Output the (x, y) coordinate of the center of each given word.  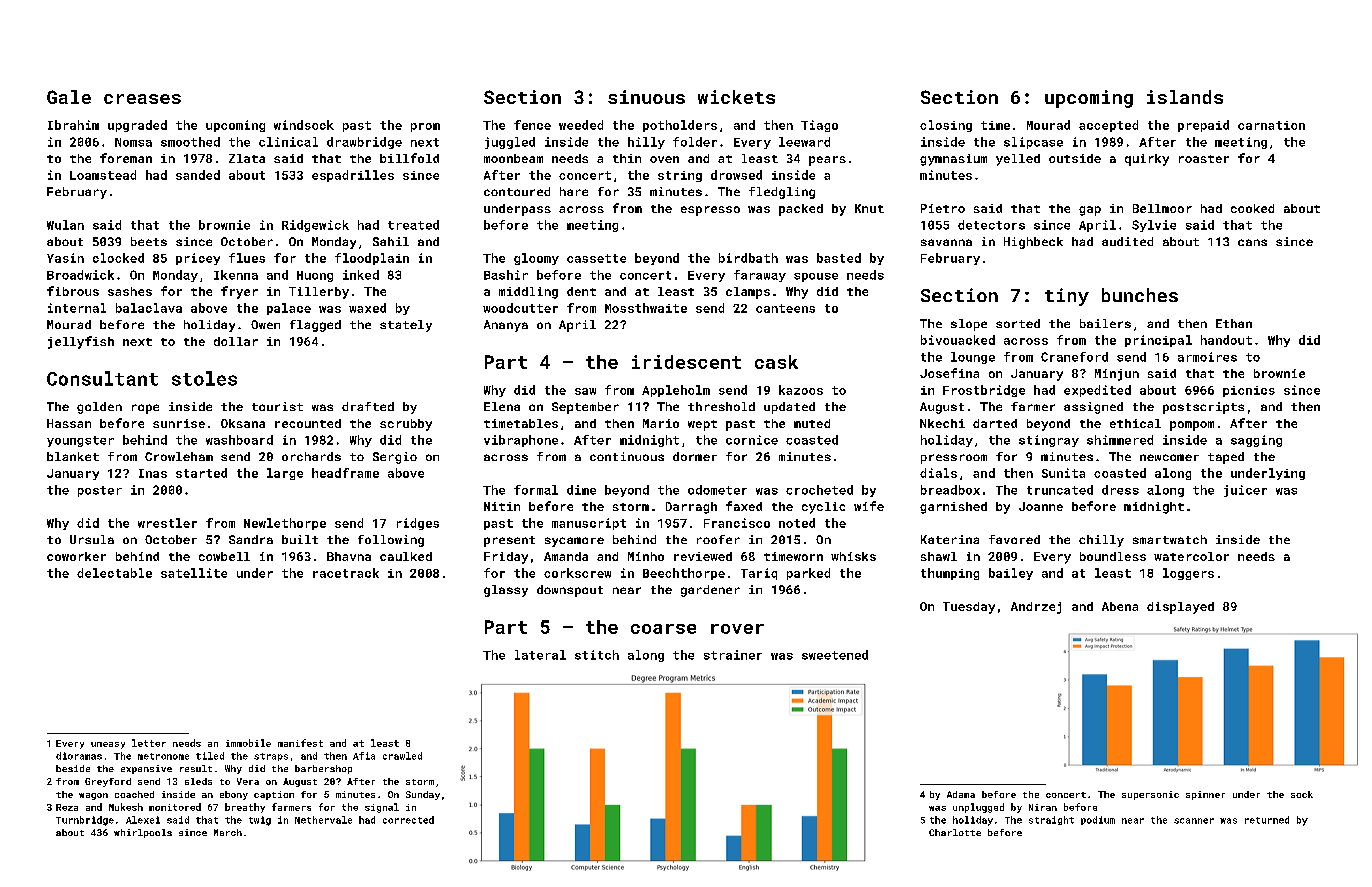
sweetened (835, 655)
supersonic (1150, 795)
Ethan (1234, 323)
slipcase (1033, 143)
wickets (736, 97)
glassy (506, 591)
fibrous (73, 291)
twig (260, 821)
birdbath (748, 258)
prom (425, 127)
